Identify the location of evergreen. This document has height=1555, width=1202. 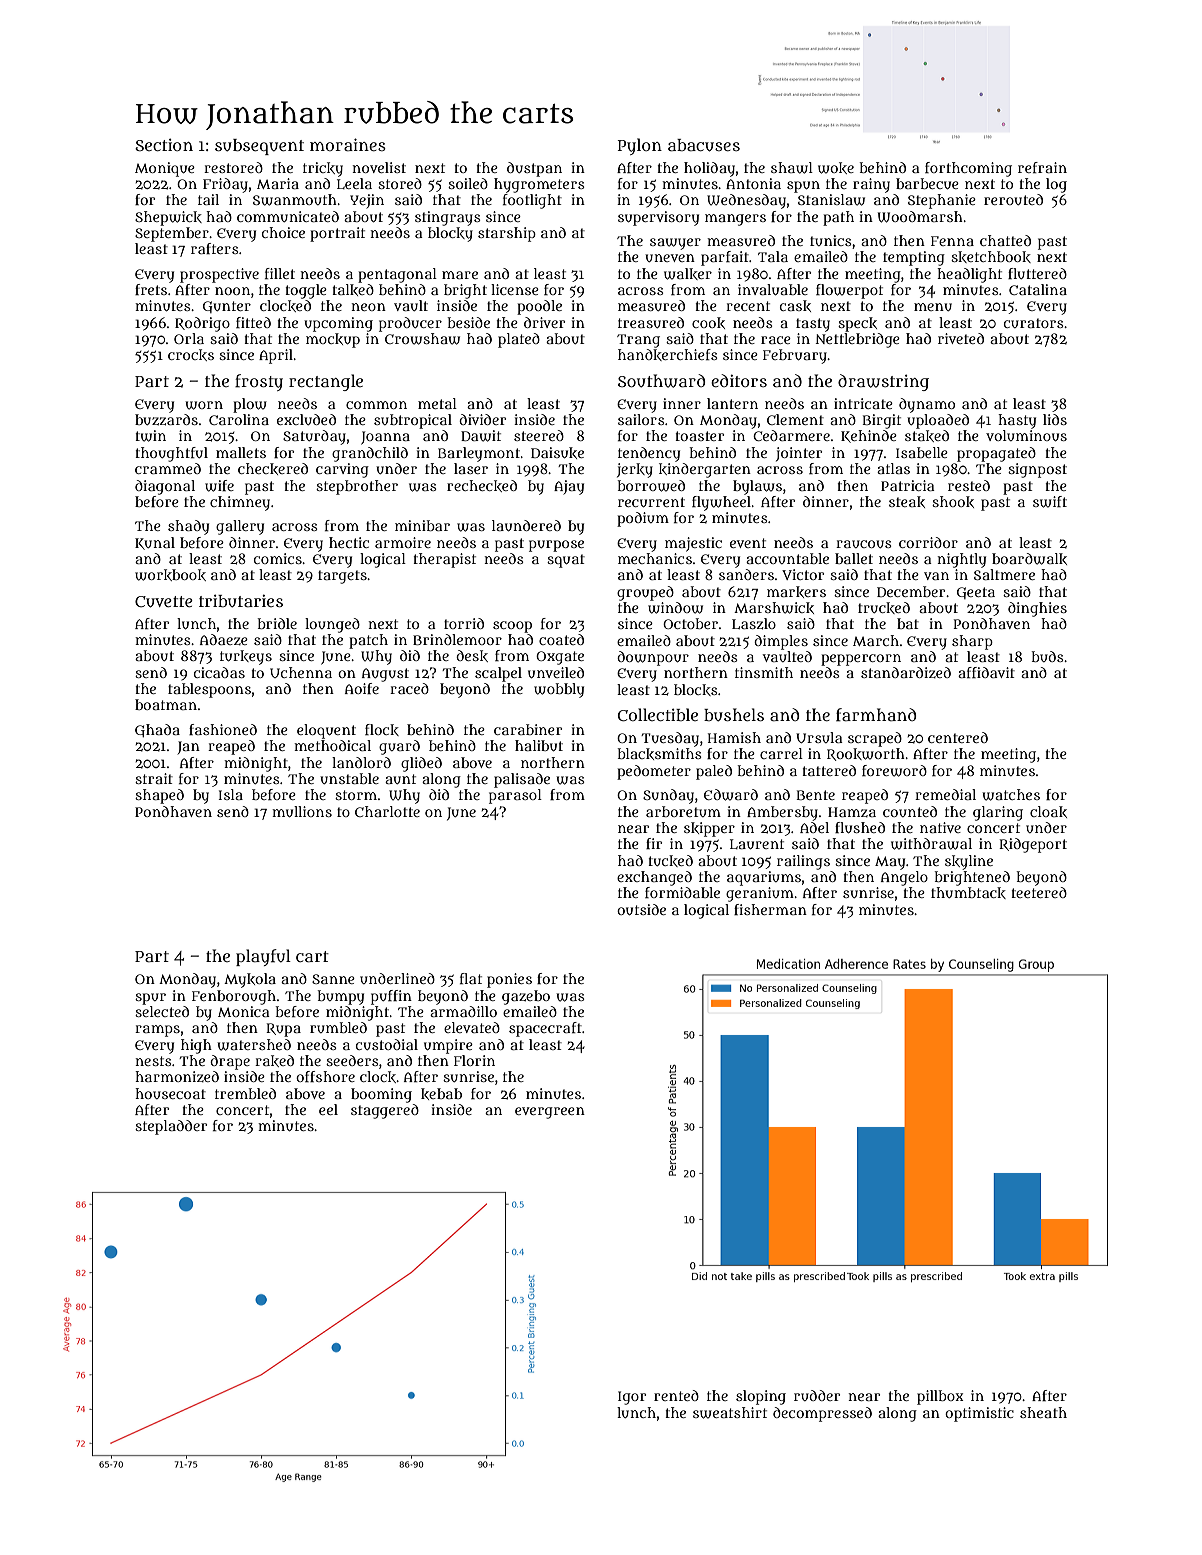
(550, 1113).
